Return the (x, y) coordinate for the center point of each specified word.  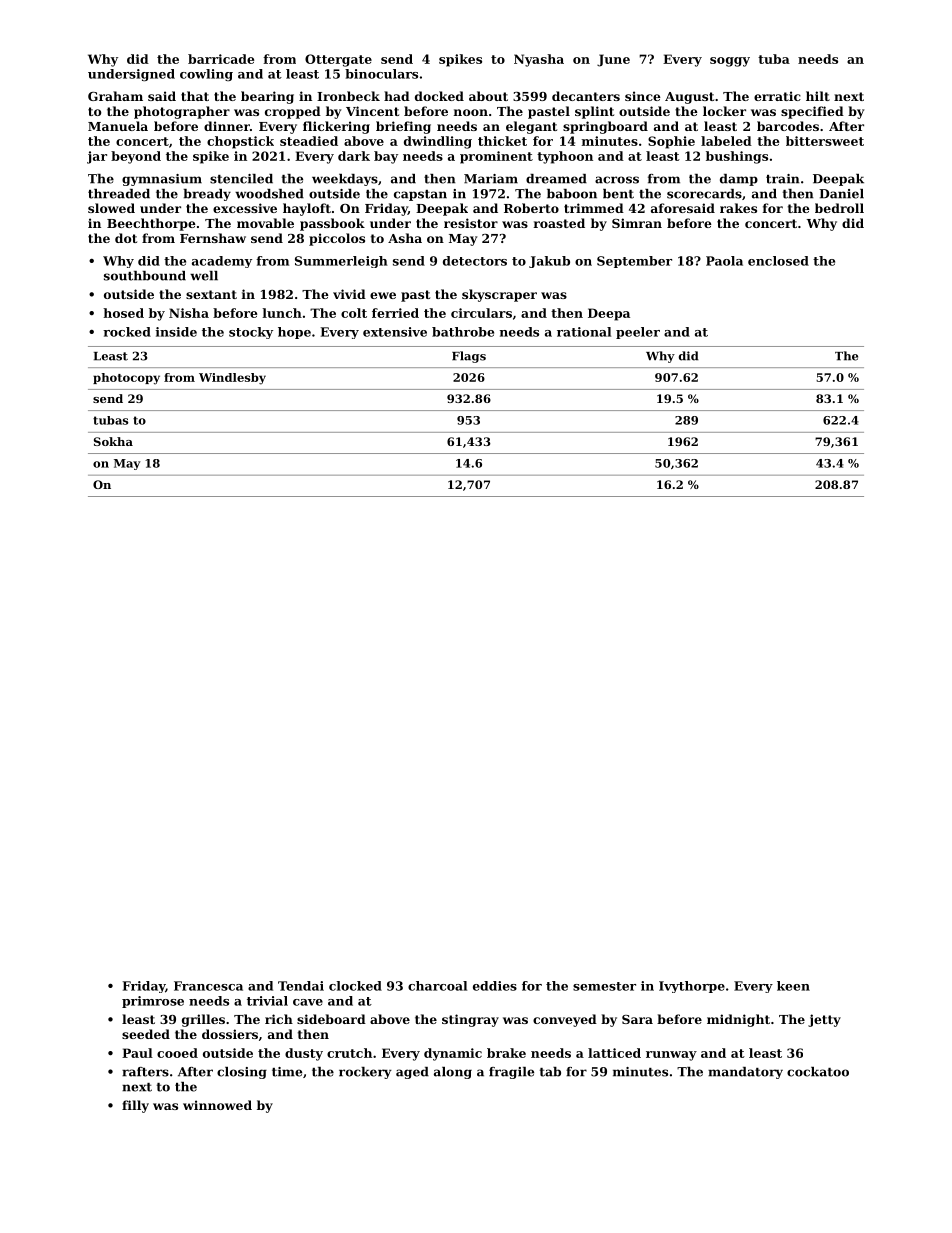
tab (550, 1072)
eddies (495, 986)
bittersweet (825, 141)
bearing (267, 97)
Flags (469, 357)
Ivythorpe (692, 987)
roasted (559, 223)
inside (176, 332)
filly (135, 1106)
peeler (638, 333)
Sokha (113, 441)
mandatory (745, 1073)
